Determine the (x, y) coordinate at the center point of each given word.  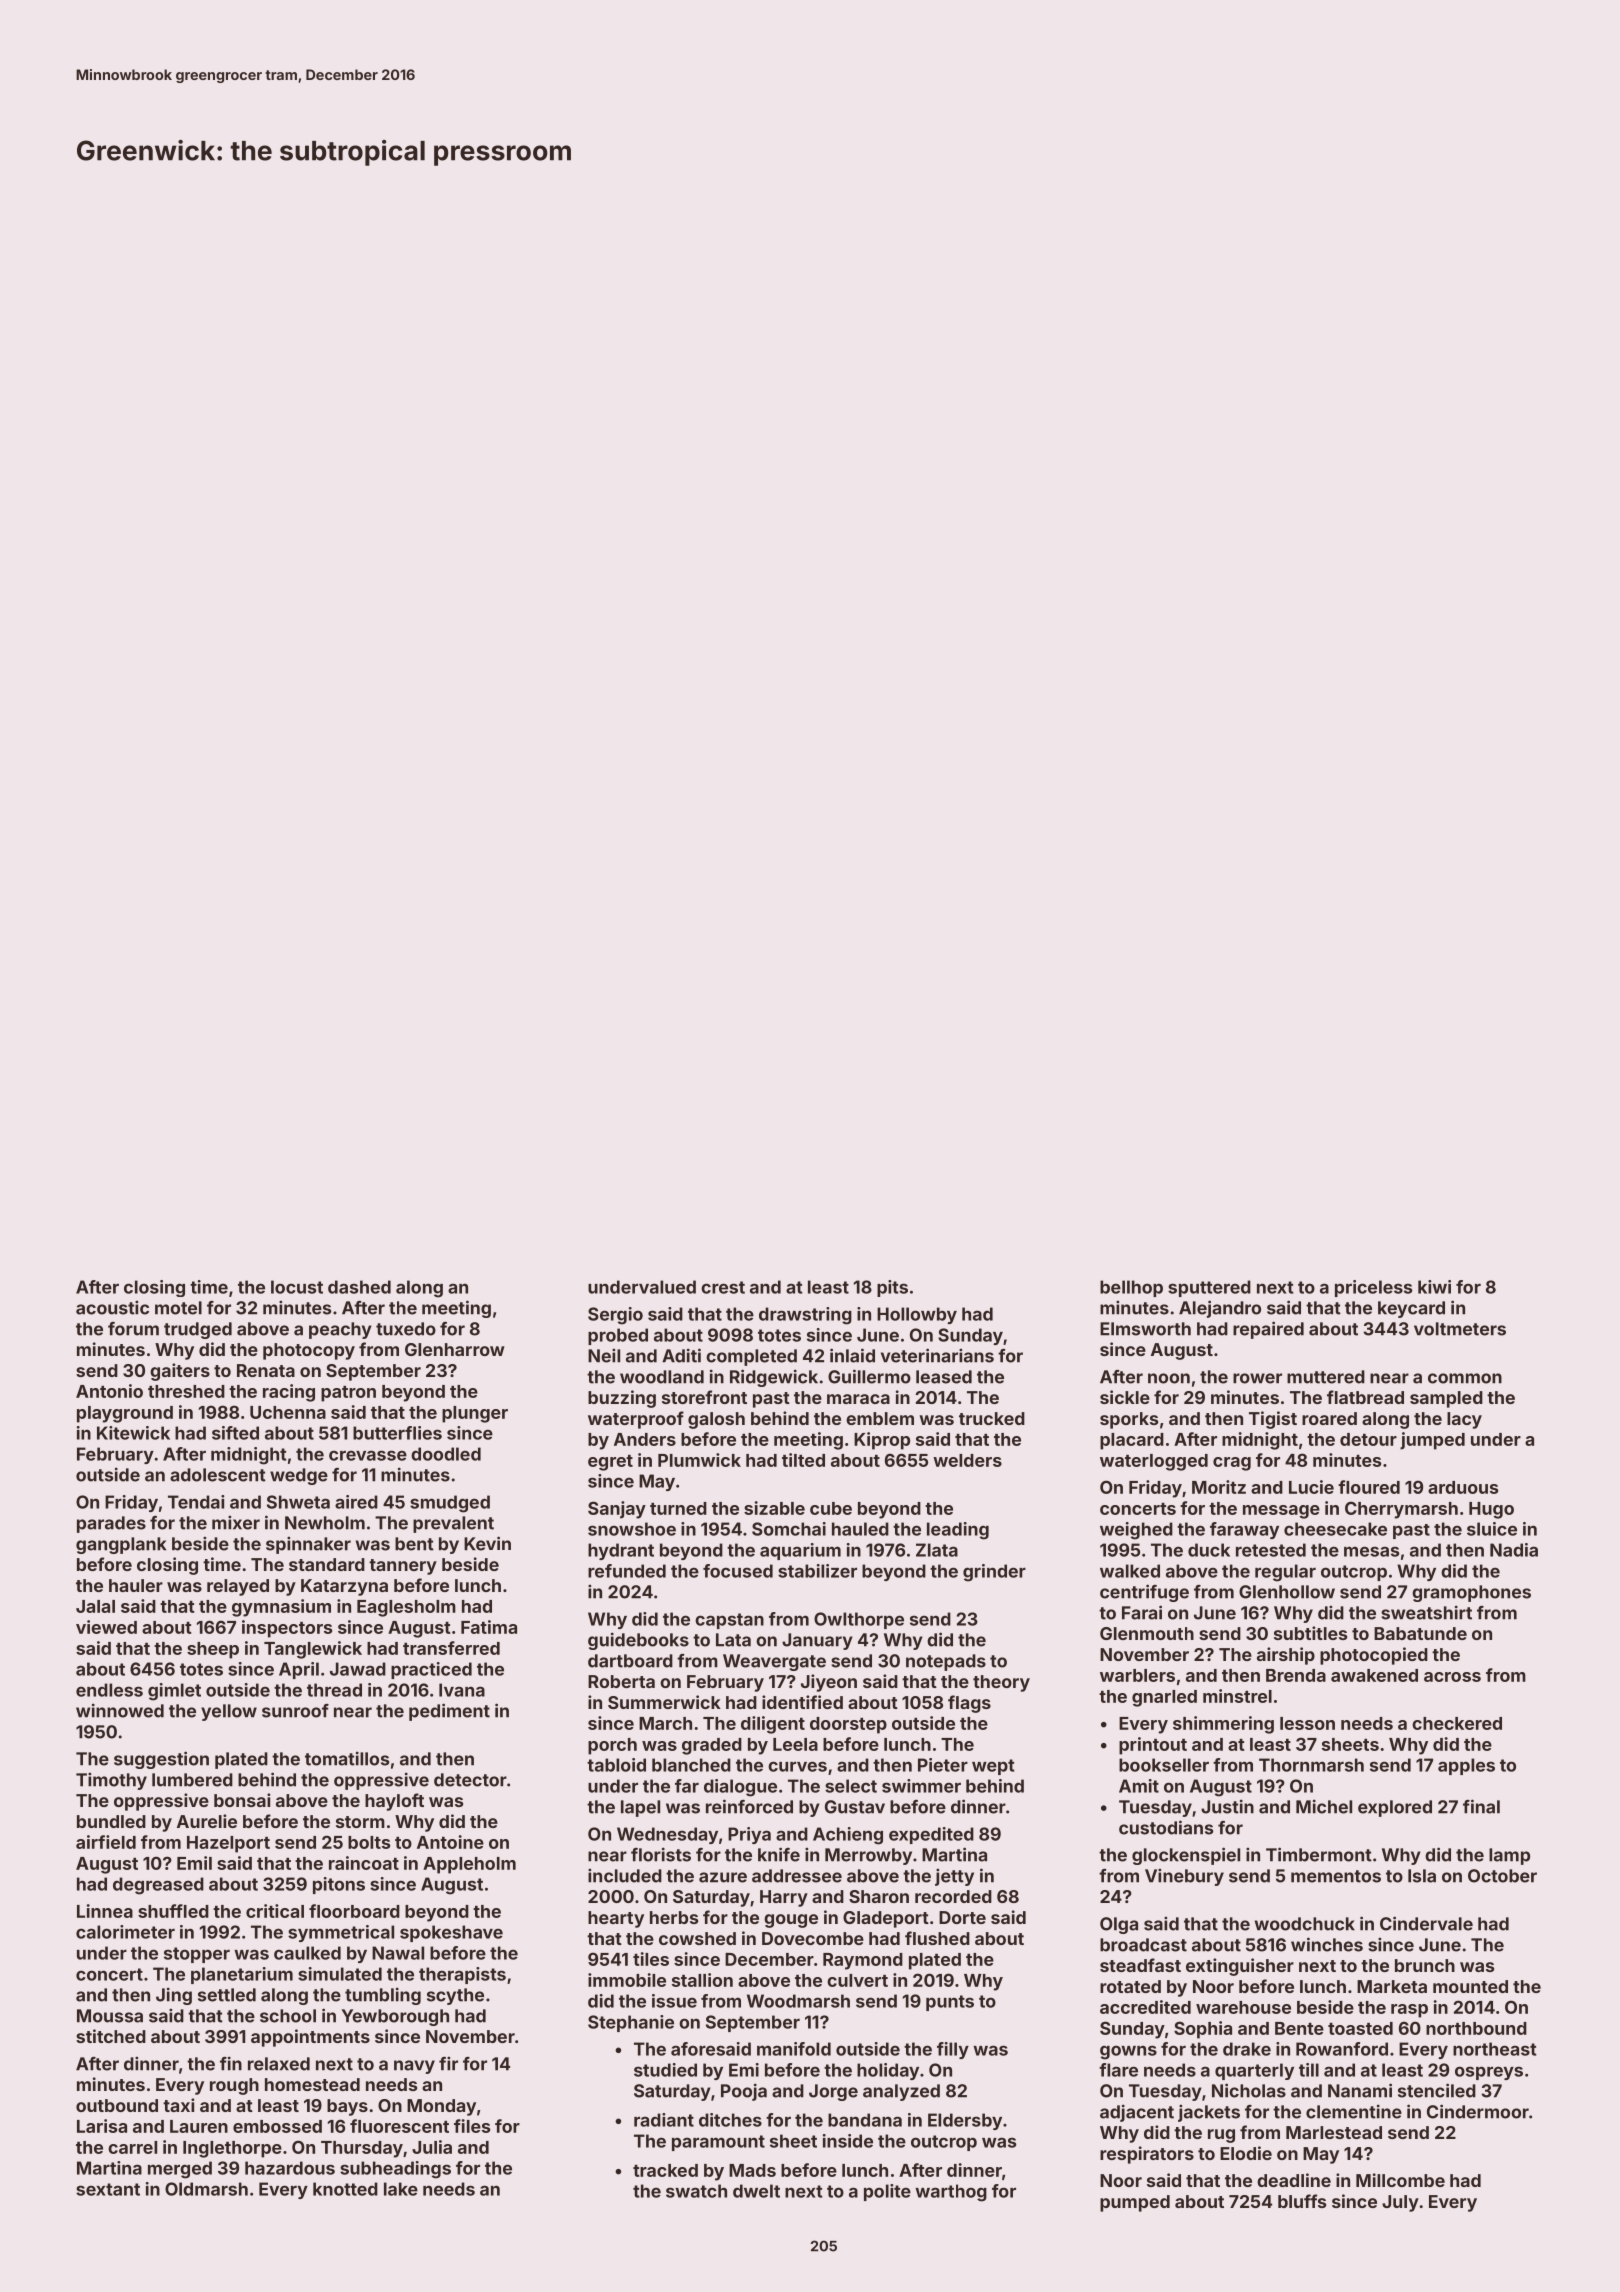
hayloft (394, 1802)
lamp (1509, 1856)
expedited (931, 1835)
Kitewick (133, 1433)
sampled (1446, 1399)
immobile (627, 1980)
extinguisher (1240, 1967)
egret (610, 1463)
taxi (179, 2105)
